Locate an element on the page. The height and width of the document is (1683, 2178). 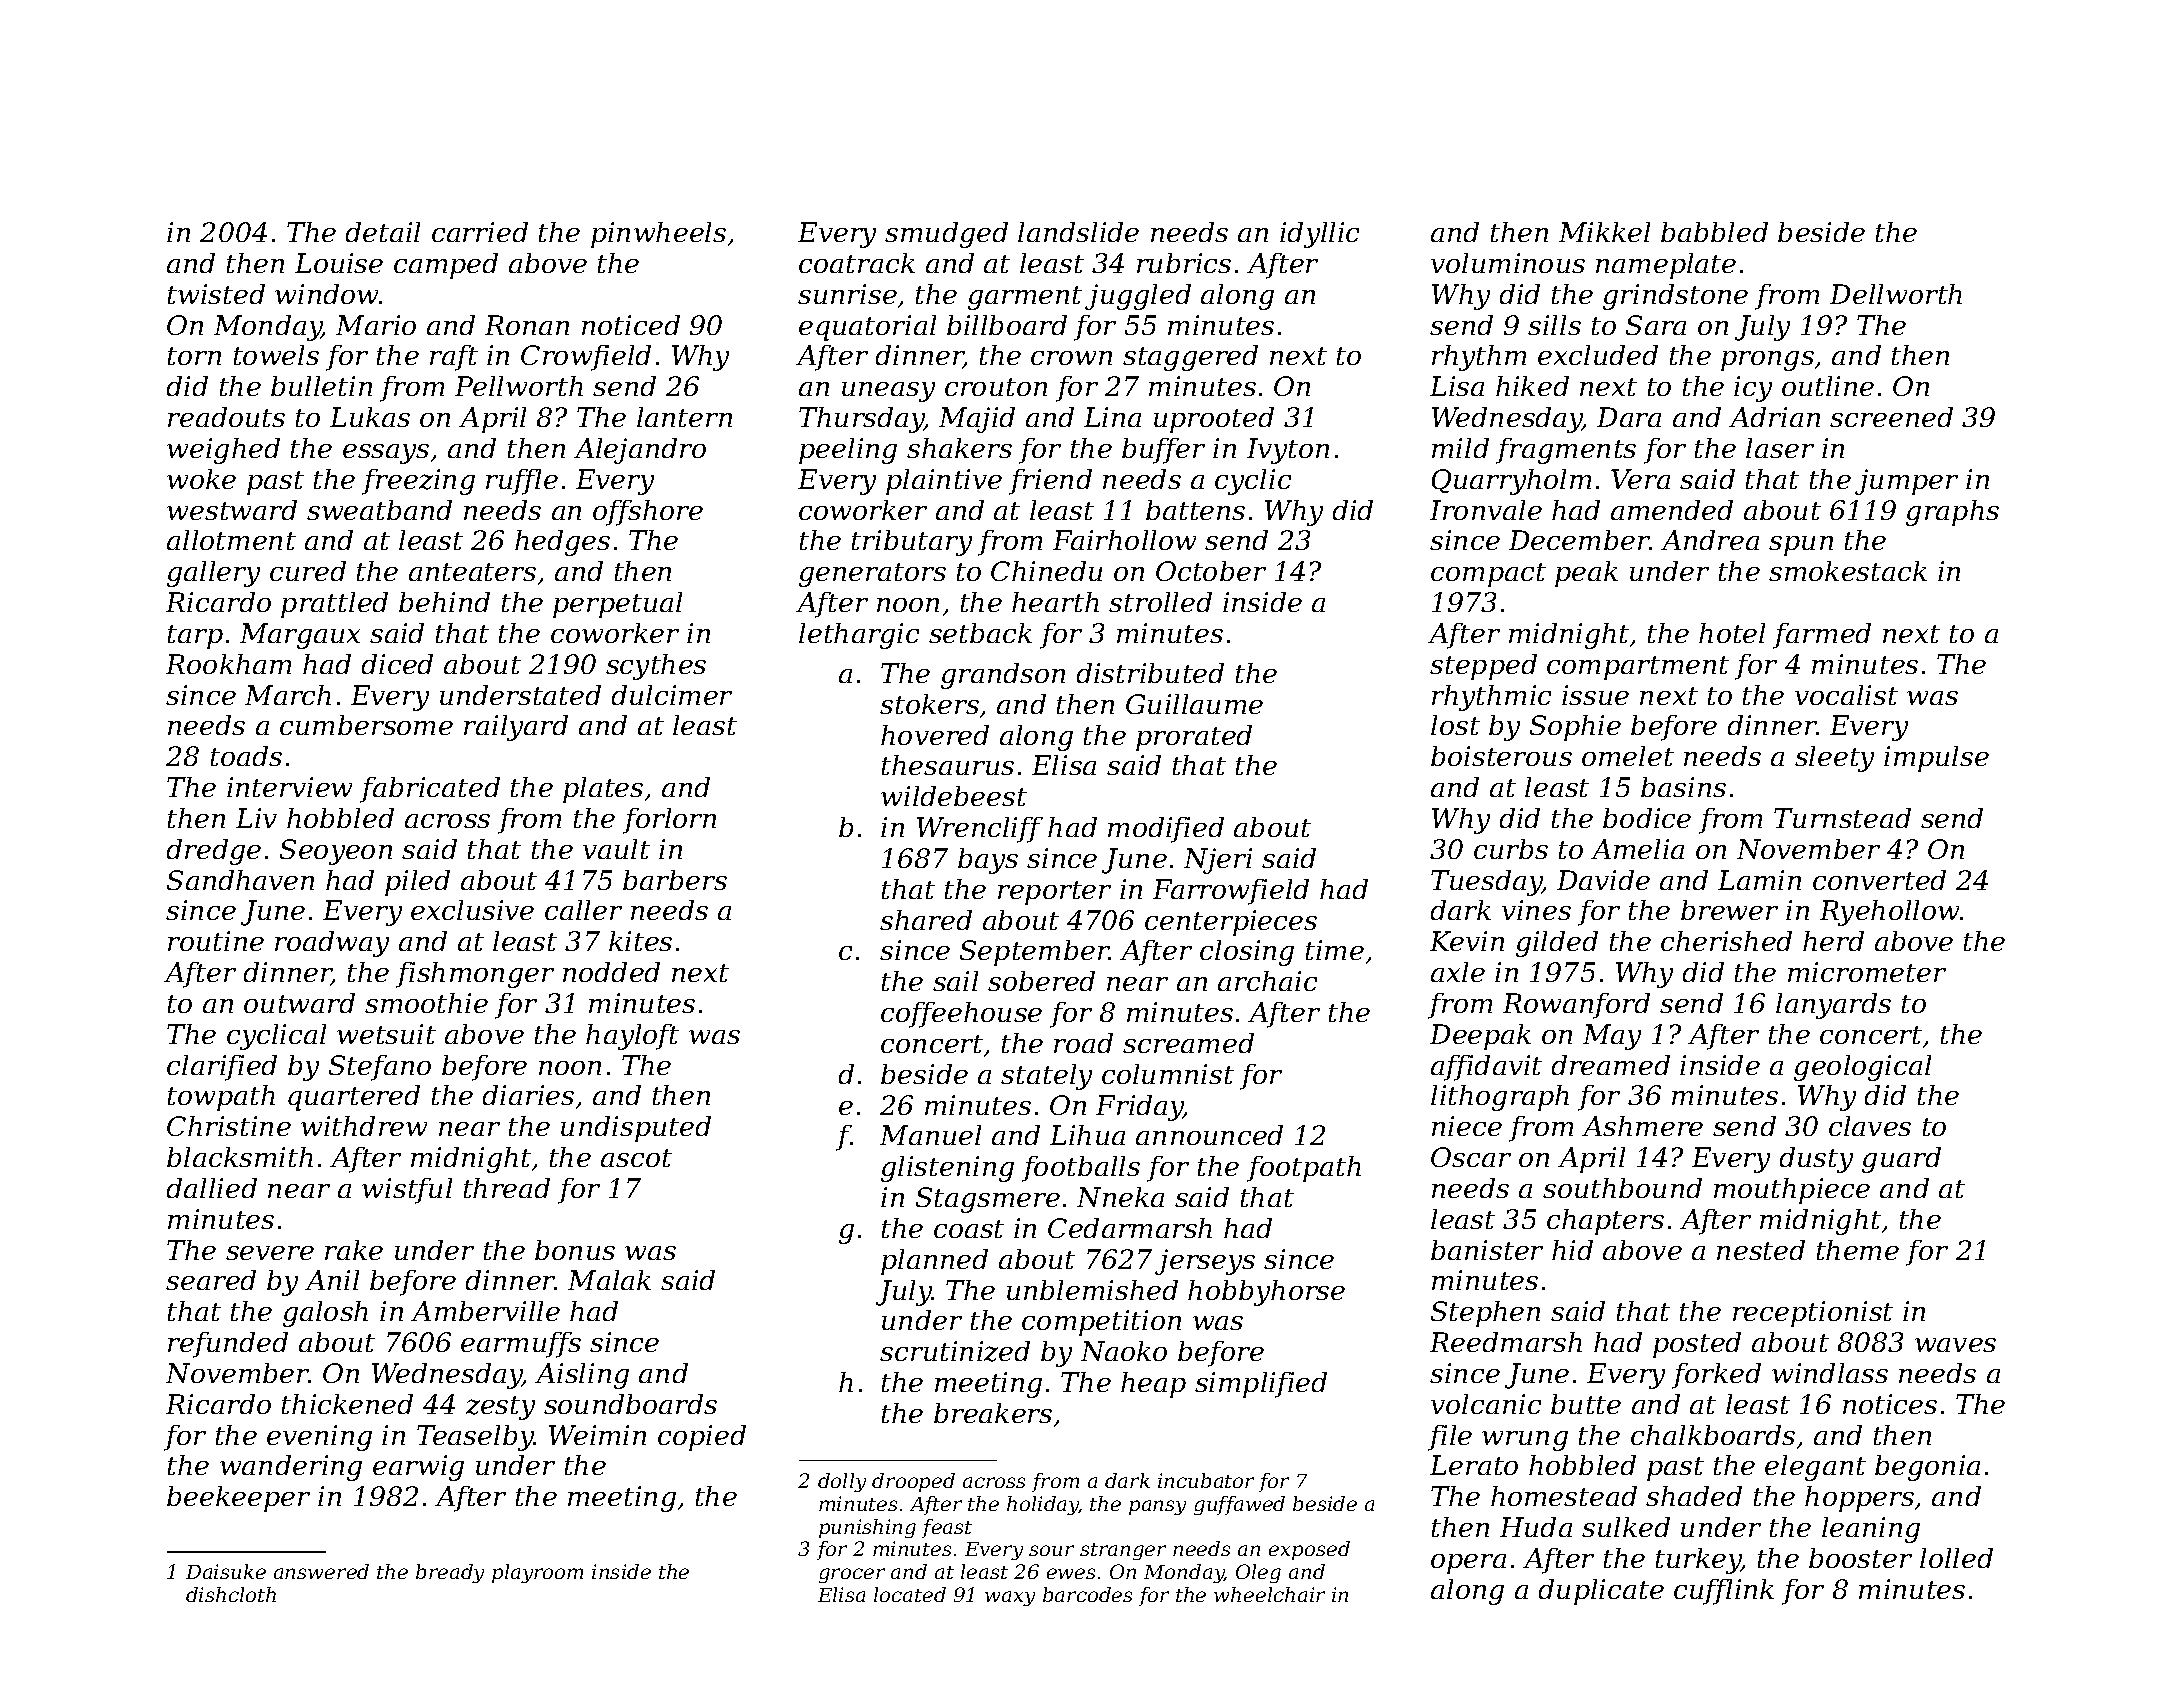
announced is located at coordinates (1209, 1135).
